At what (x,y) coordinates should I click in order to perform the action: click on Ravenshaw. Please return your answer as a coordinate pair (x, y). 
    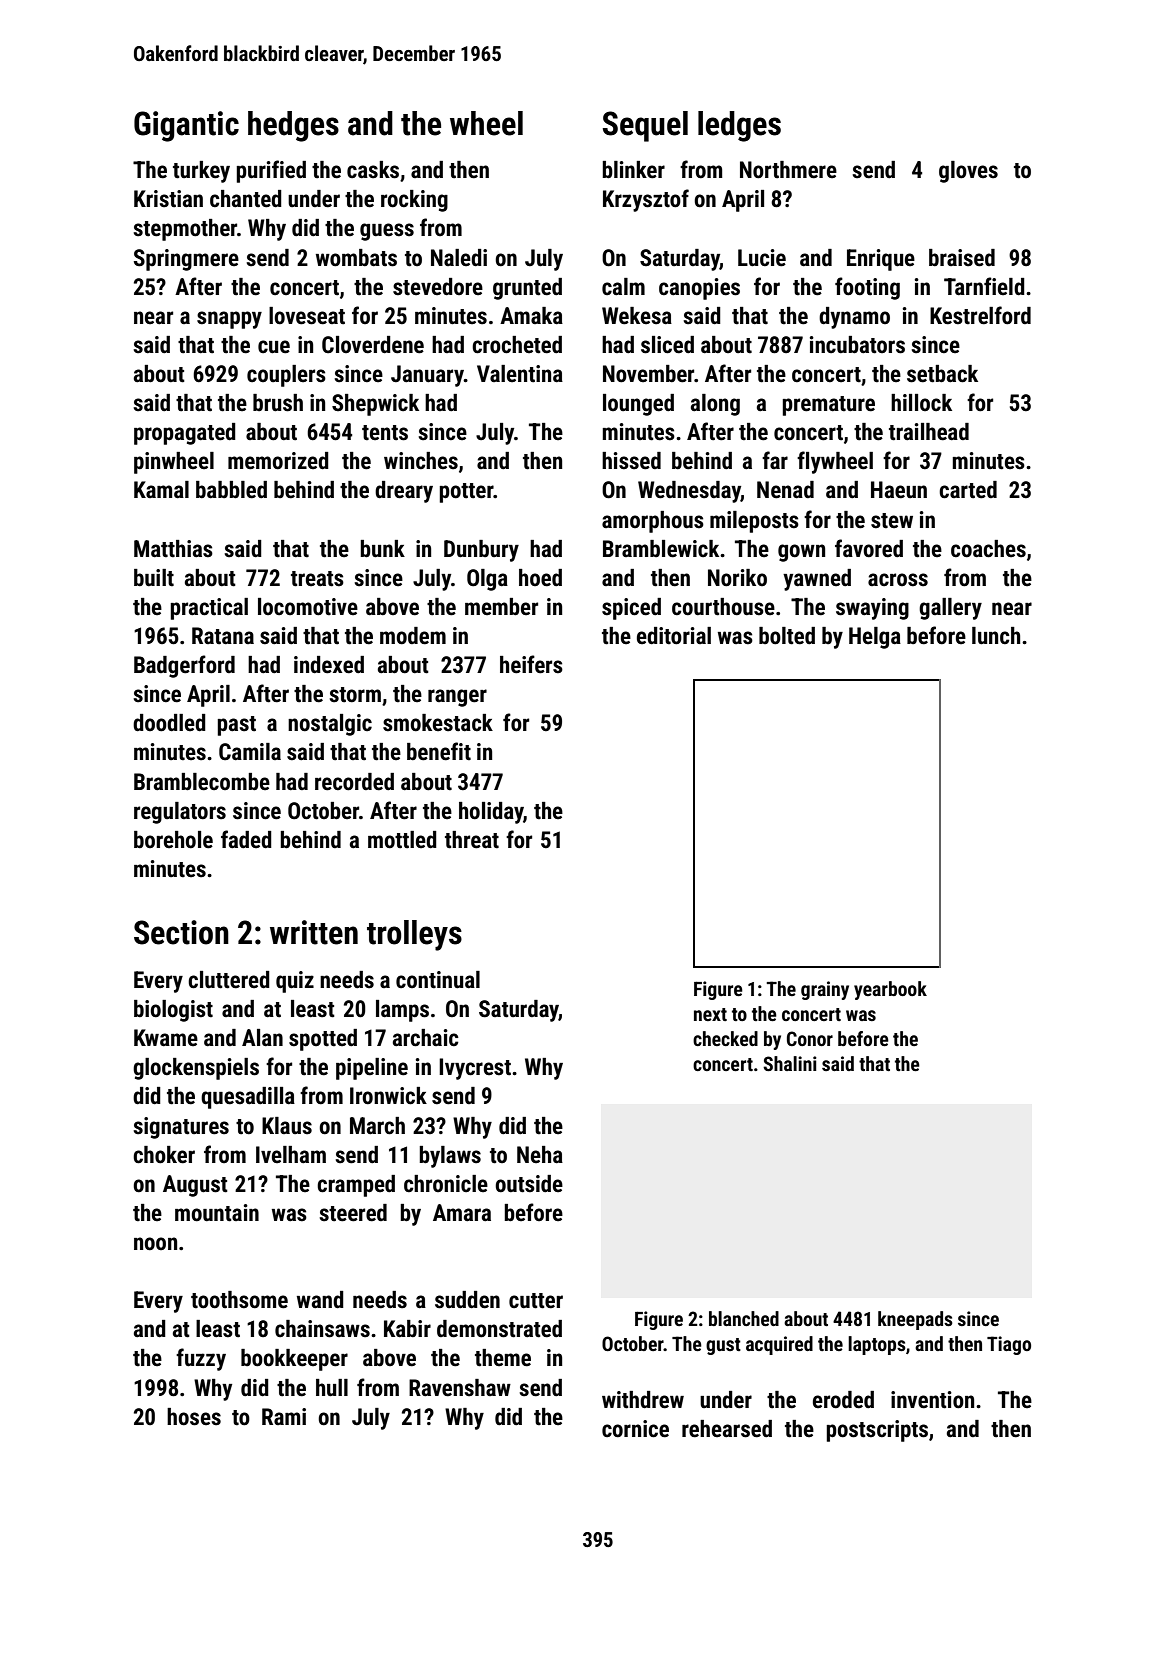
    Looking at the image, I should click on (460, 1388).
